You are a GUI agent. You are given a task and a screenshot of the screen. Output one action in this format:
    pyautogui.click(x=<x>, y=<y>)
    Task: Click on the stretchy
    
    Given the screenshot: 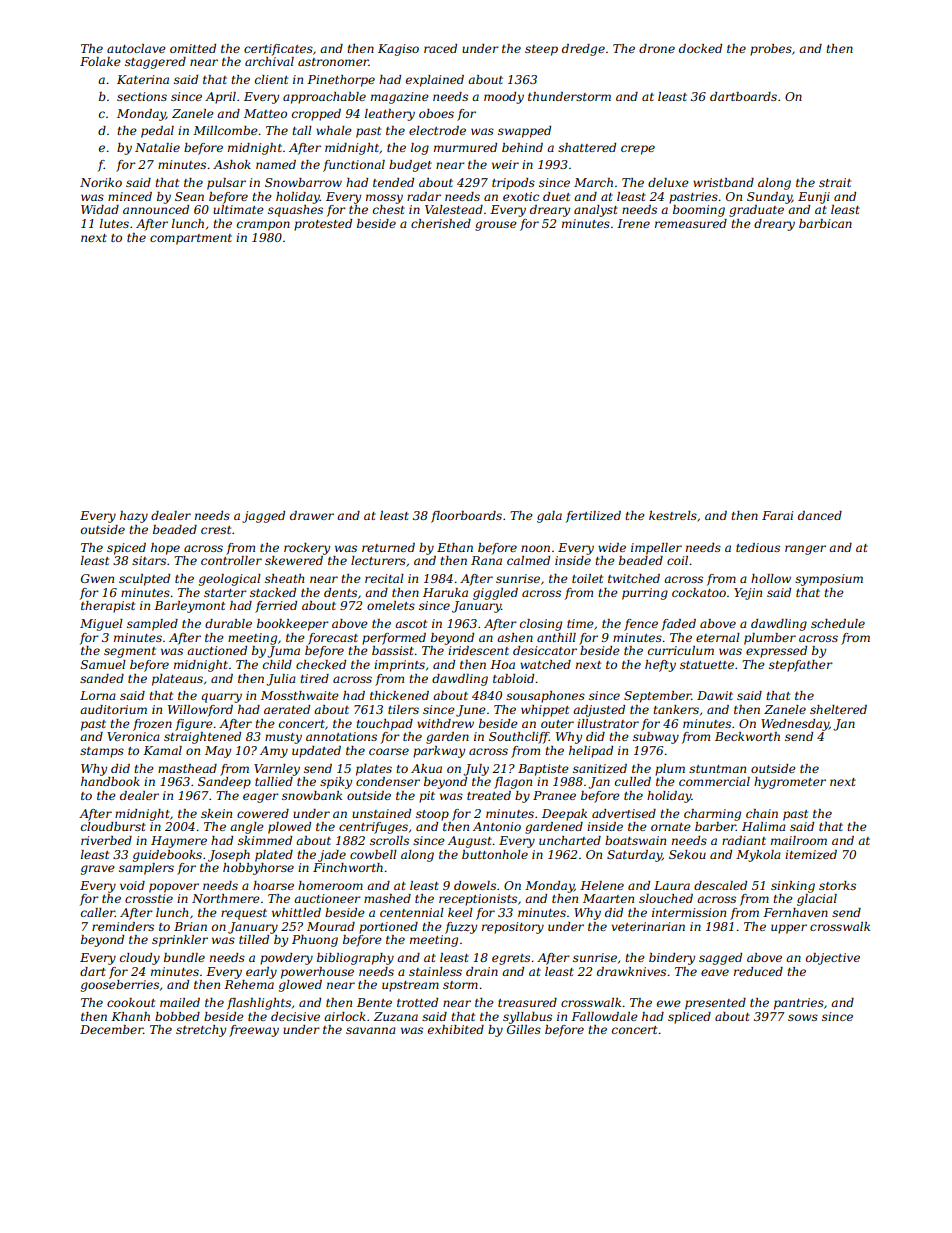 What is the action you would take?
    pyautogui.click(x=201, y=1031)
